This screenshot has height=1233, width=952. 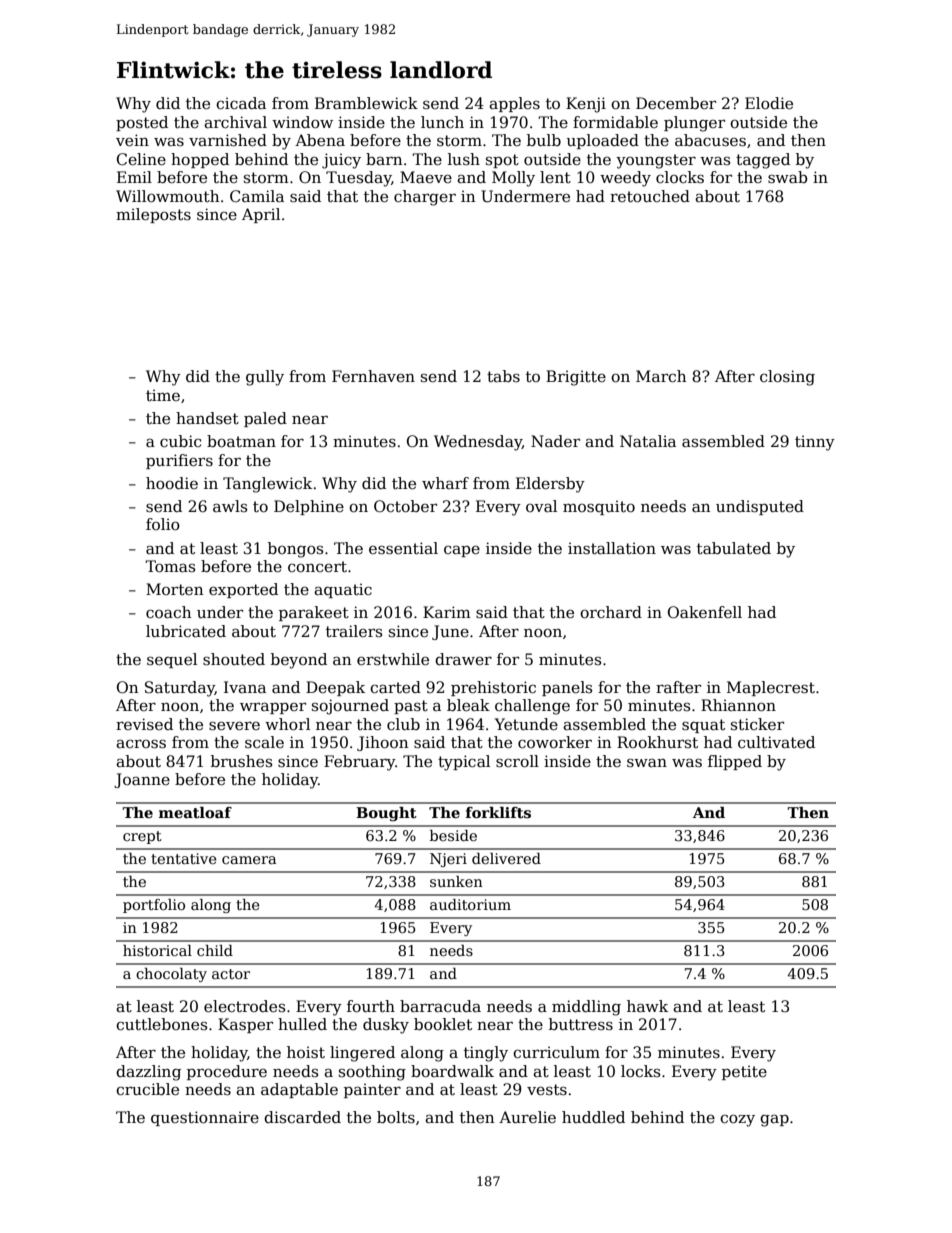 I want to click on bulb, so click(x=544, y=140).
